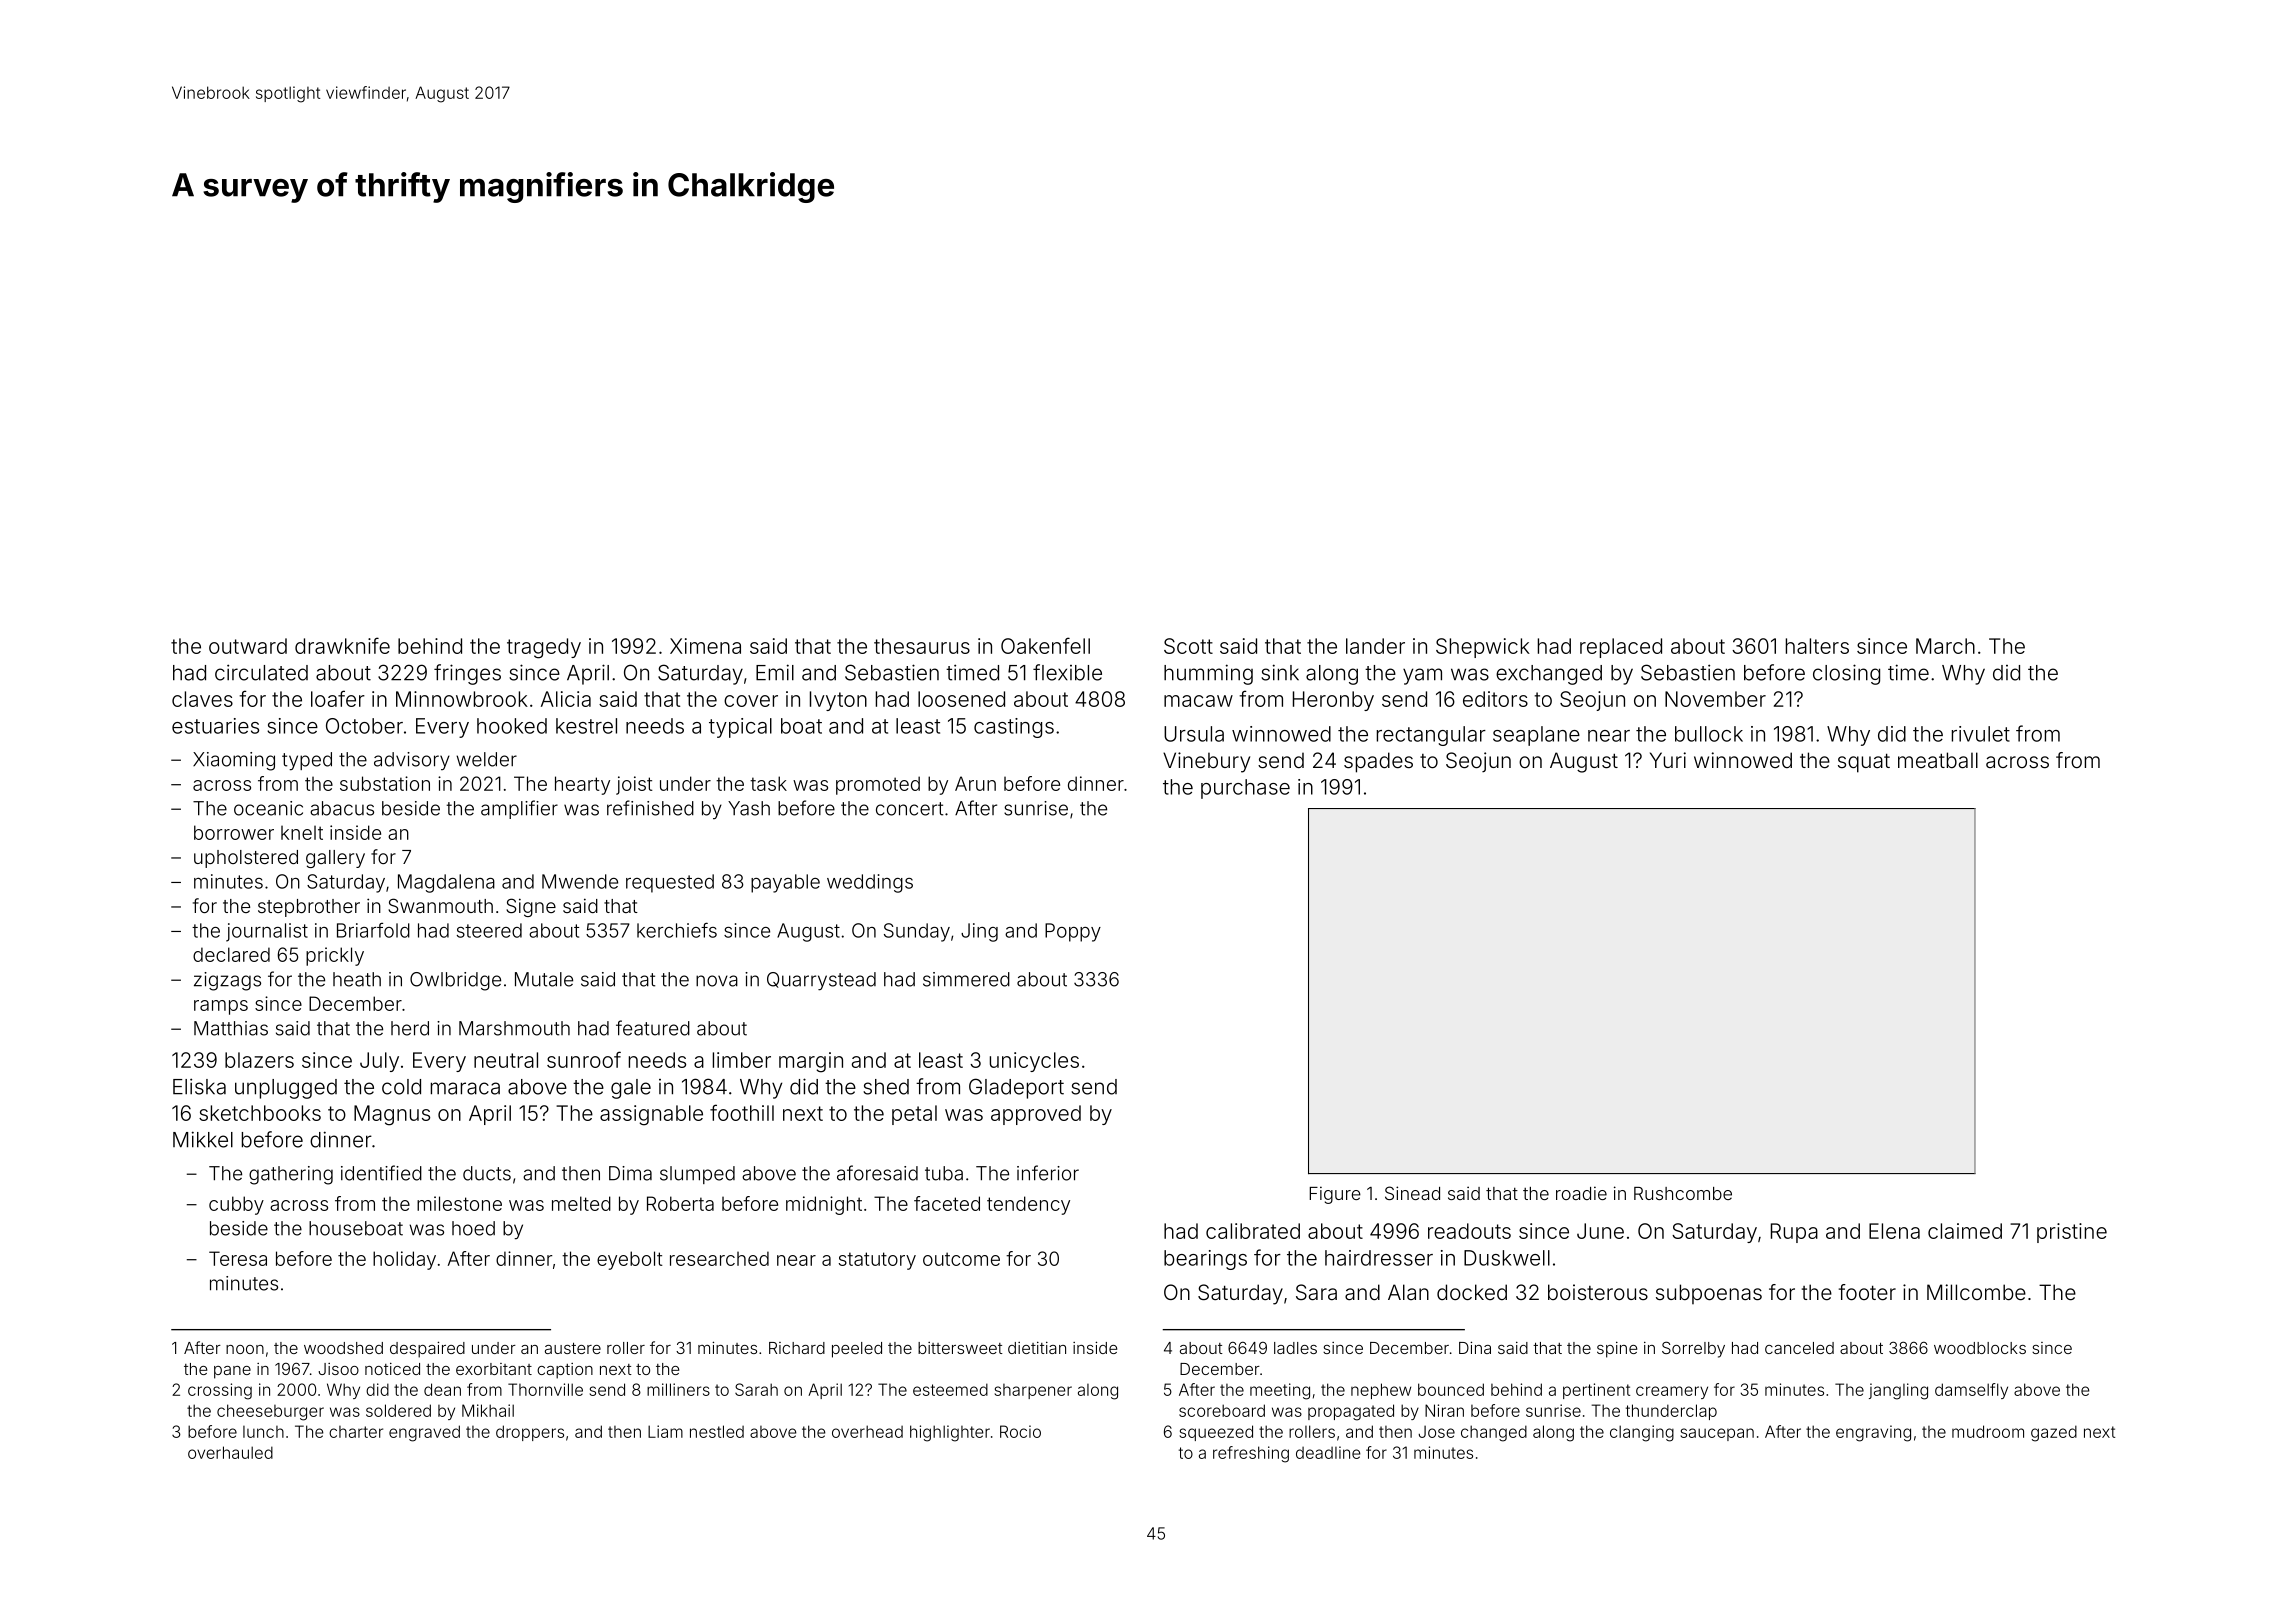 This image has width=2292, height=1620. I want to click on borrower, so click(234, 832).
